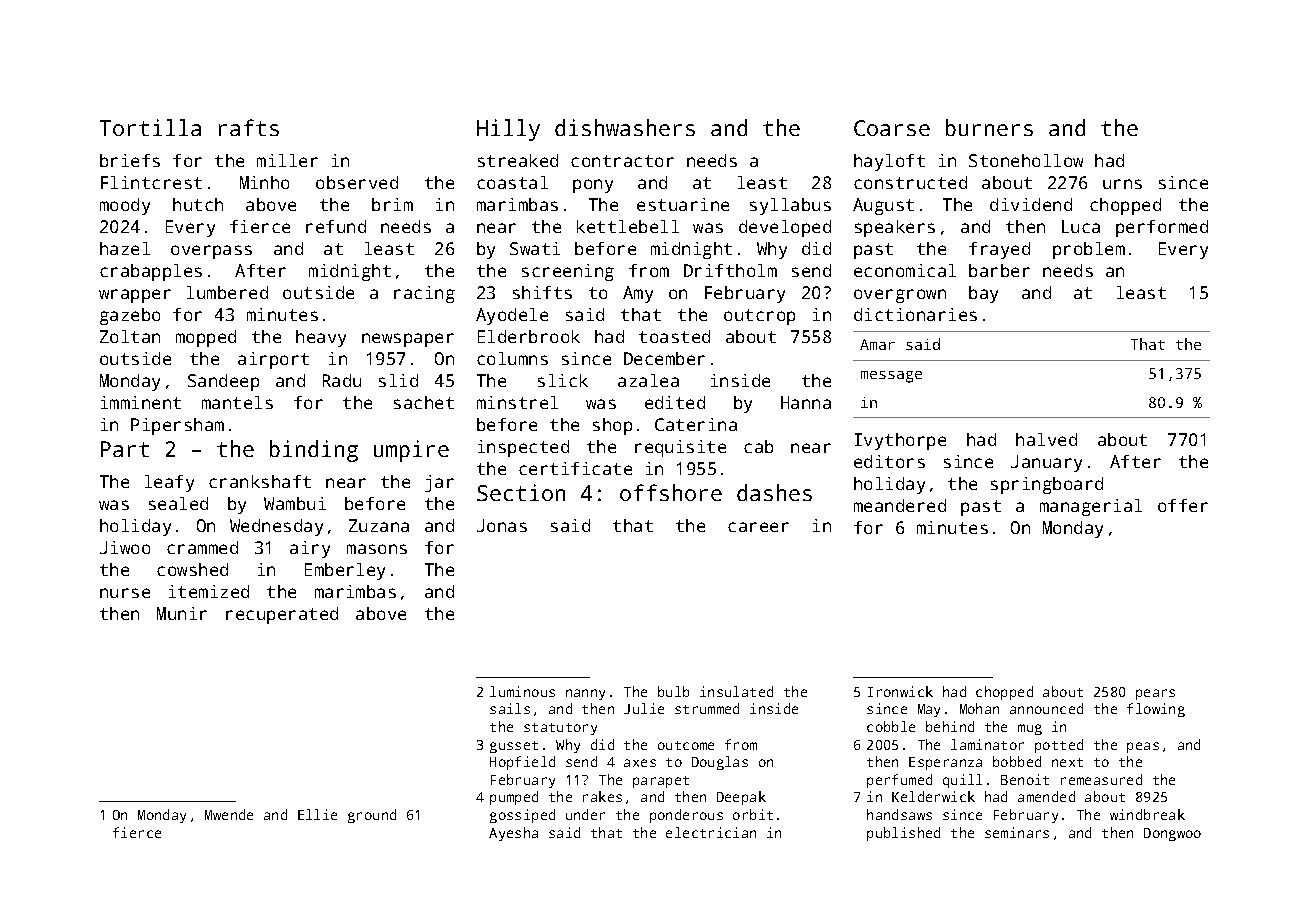 The height and width of the page is (924, 1308). What do you see at coordinates (314, 451) in the page?
I see `binding` at bounding box center [314, 451].
